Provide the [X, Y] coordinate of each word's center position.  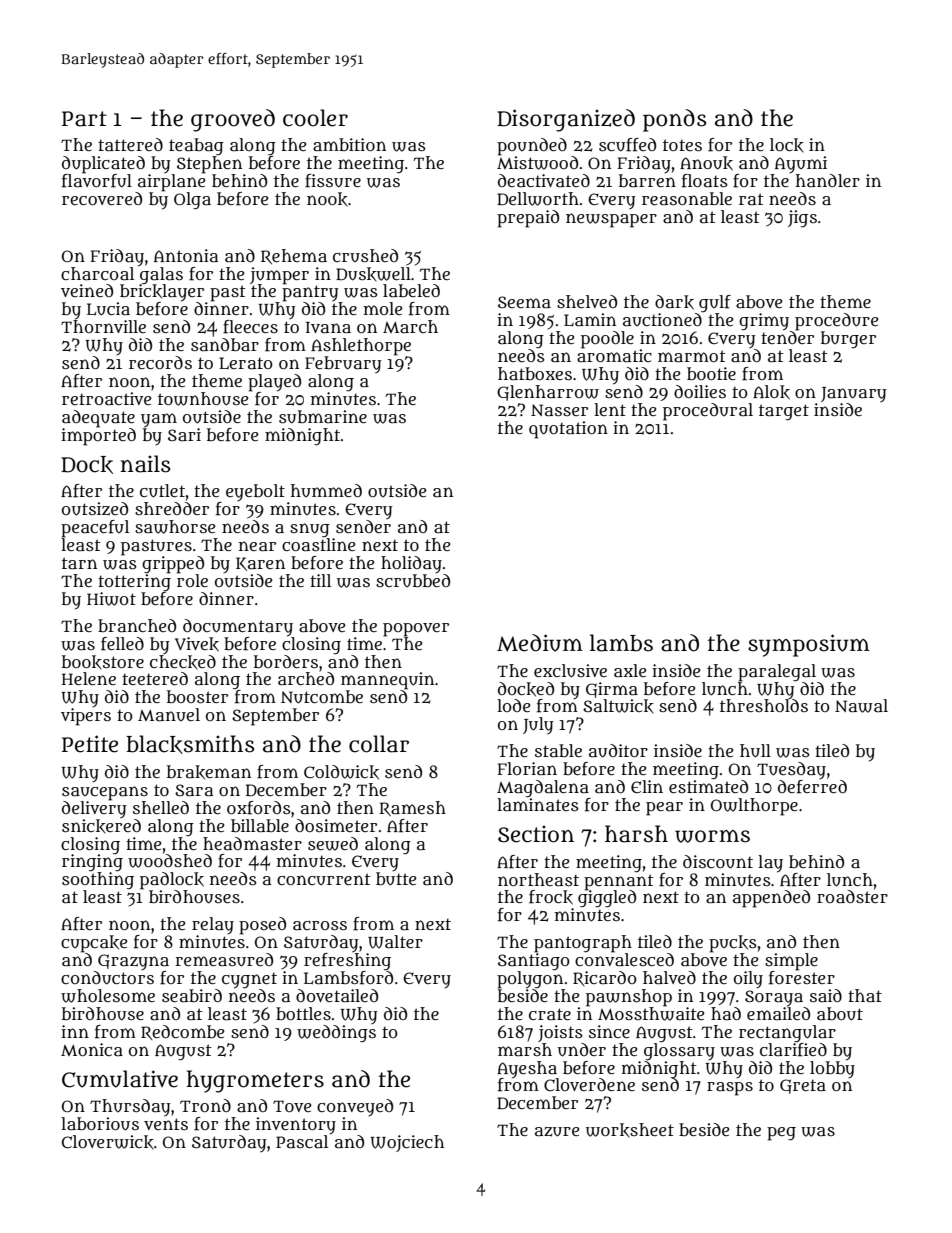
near [257, 546]
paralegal [777, 672]
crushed [365, 255]
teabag [196, 146]
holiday [411, 564]
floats [705, 181]
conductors [107, 978]
